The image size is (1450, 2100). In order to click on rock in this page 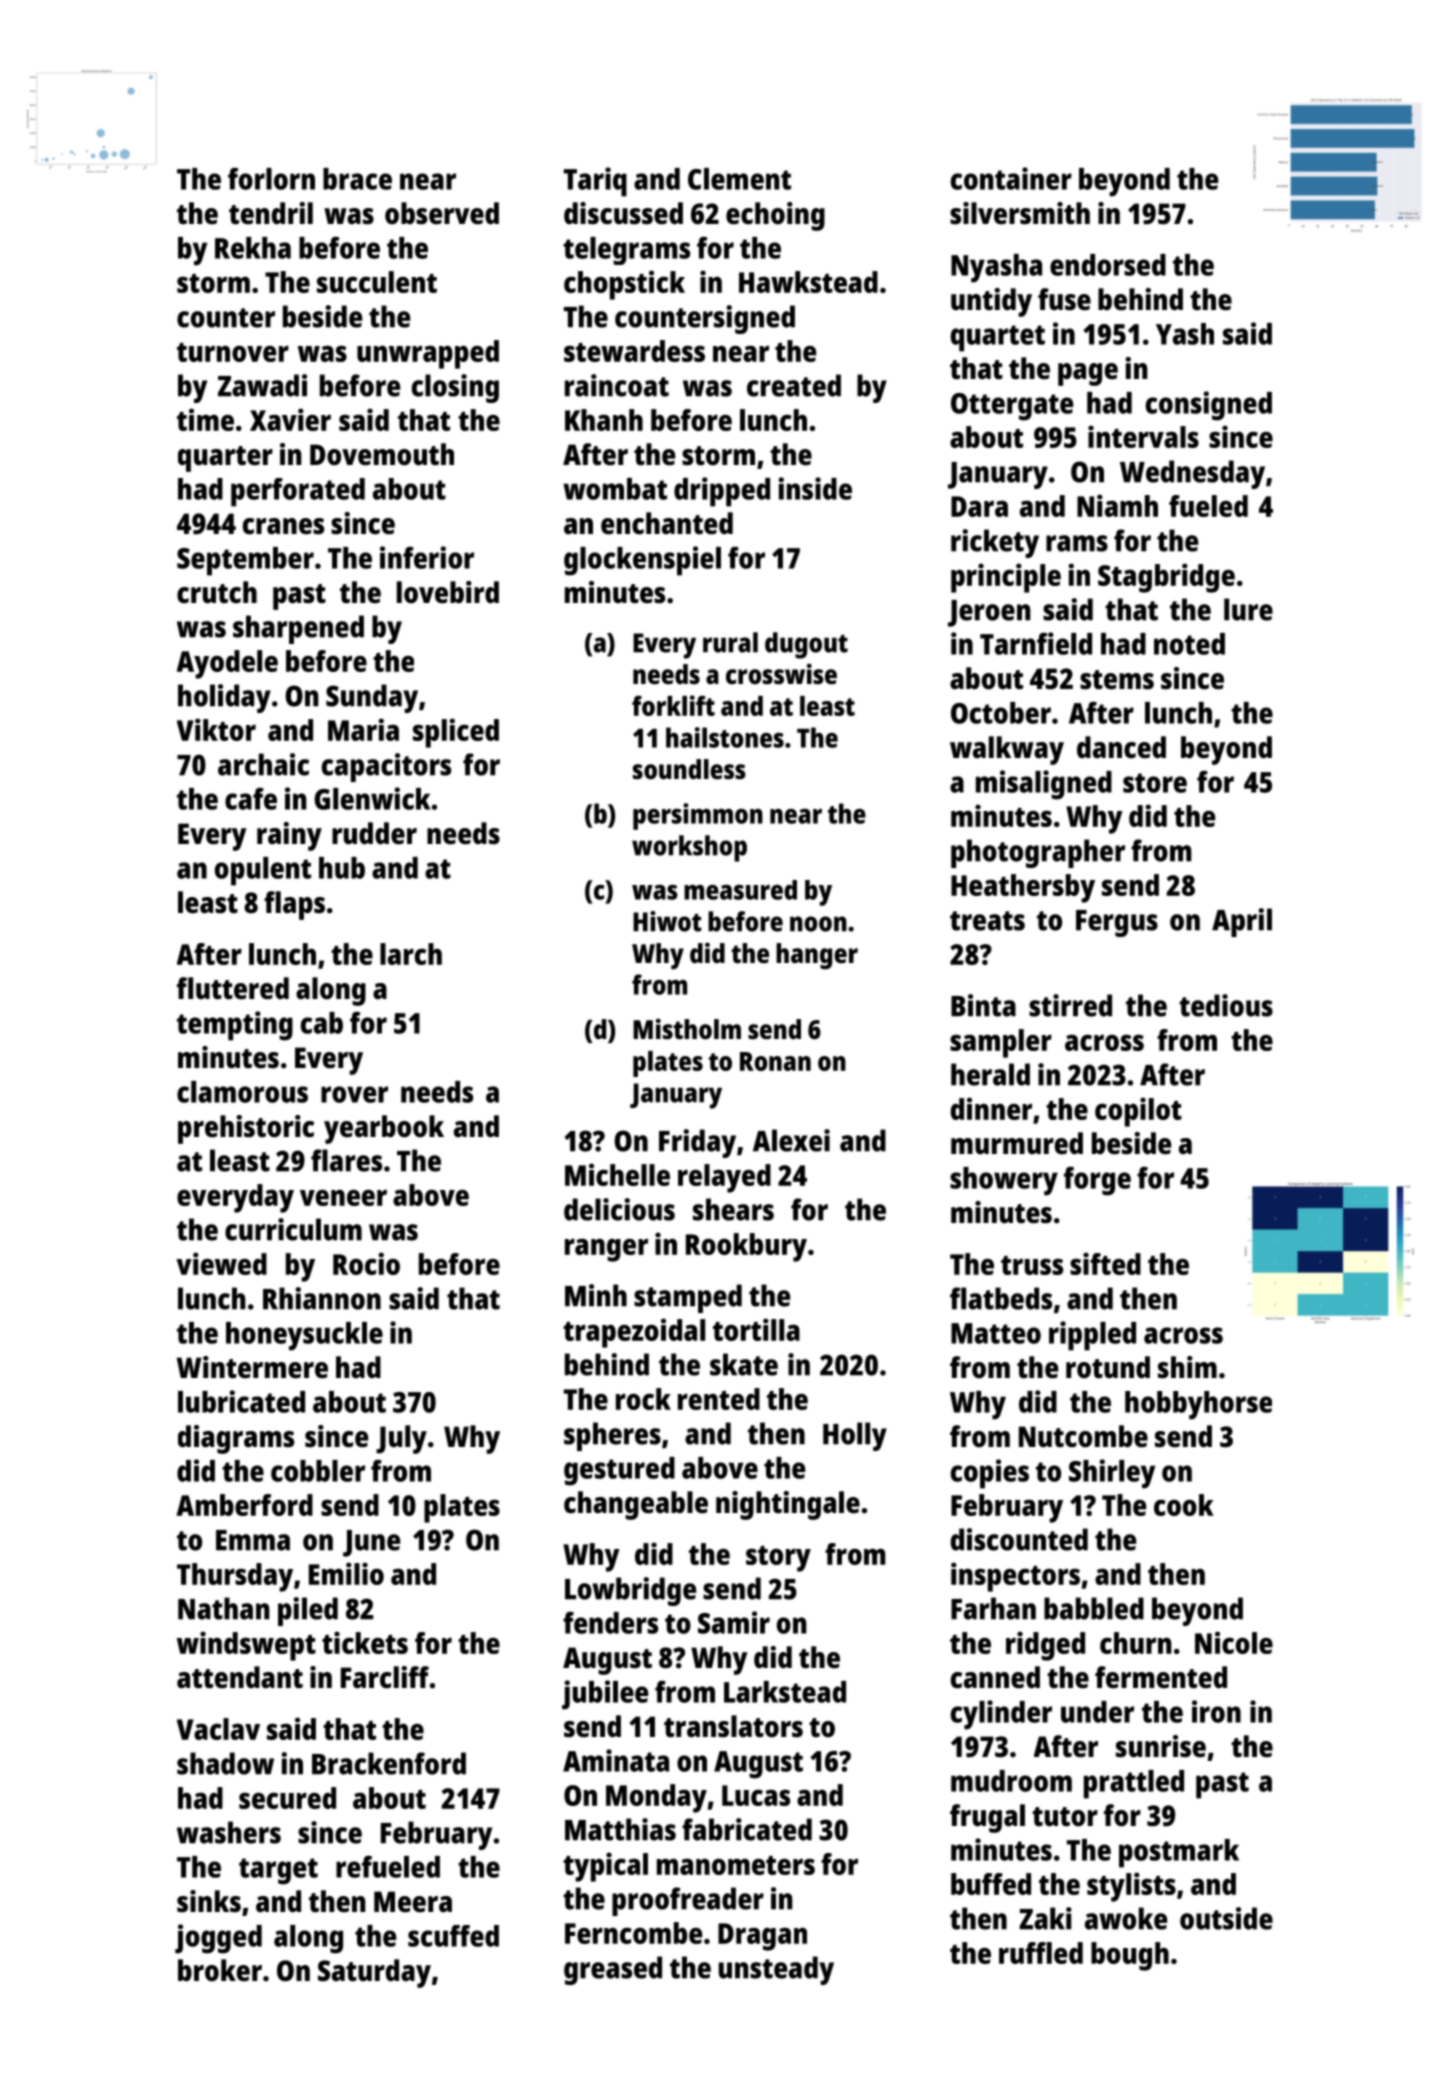, I will do `click(643, 1399)`.
